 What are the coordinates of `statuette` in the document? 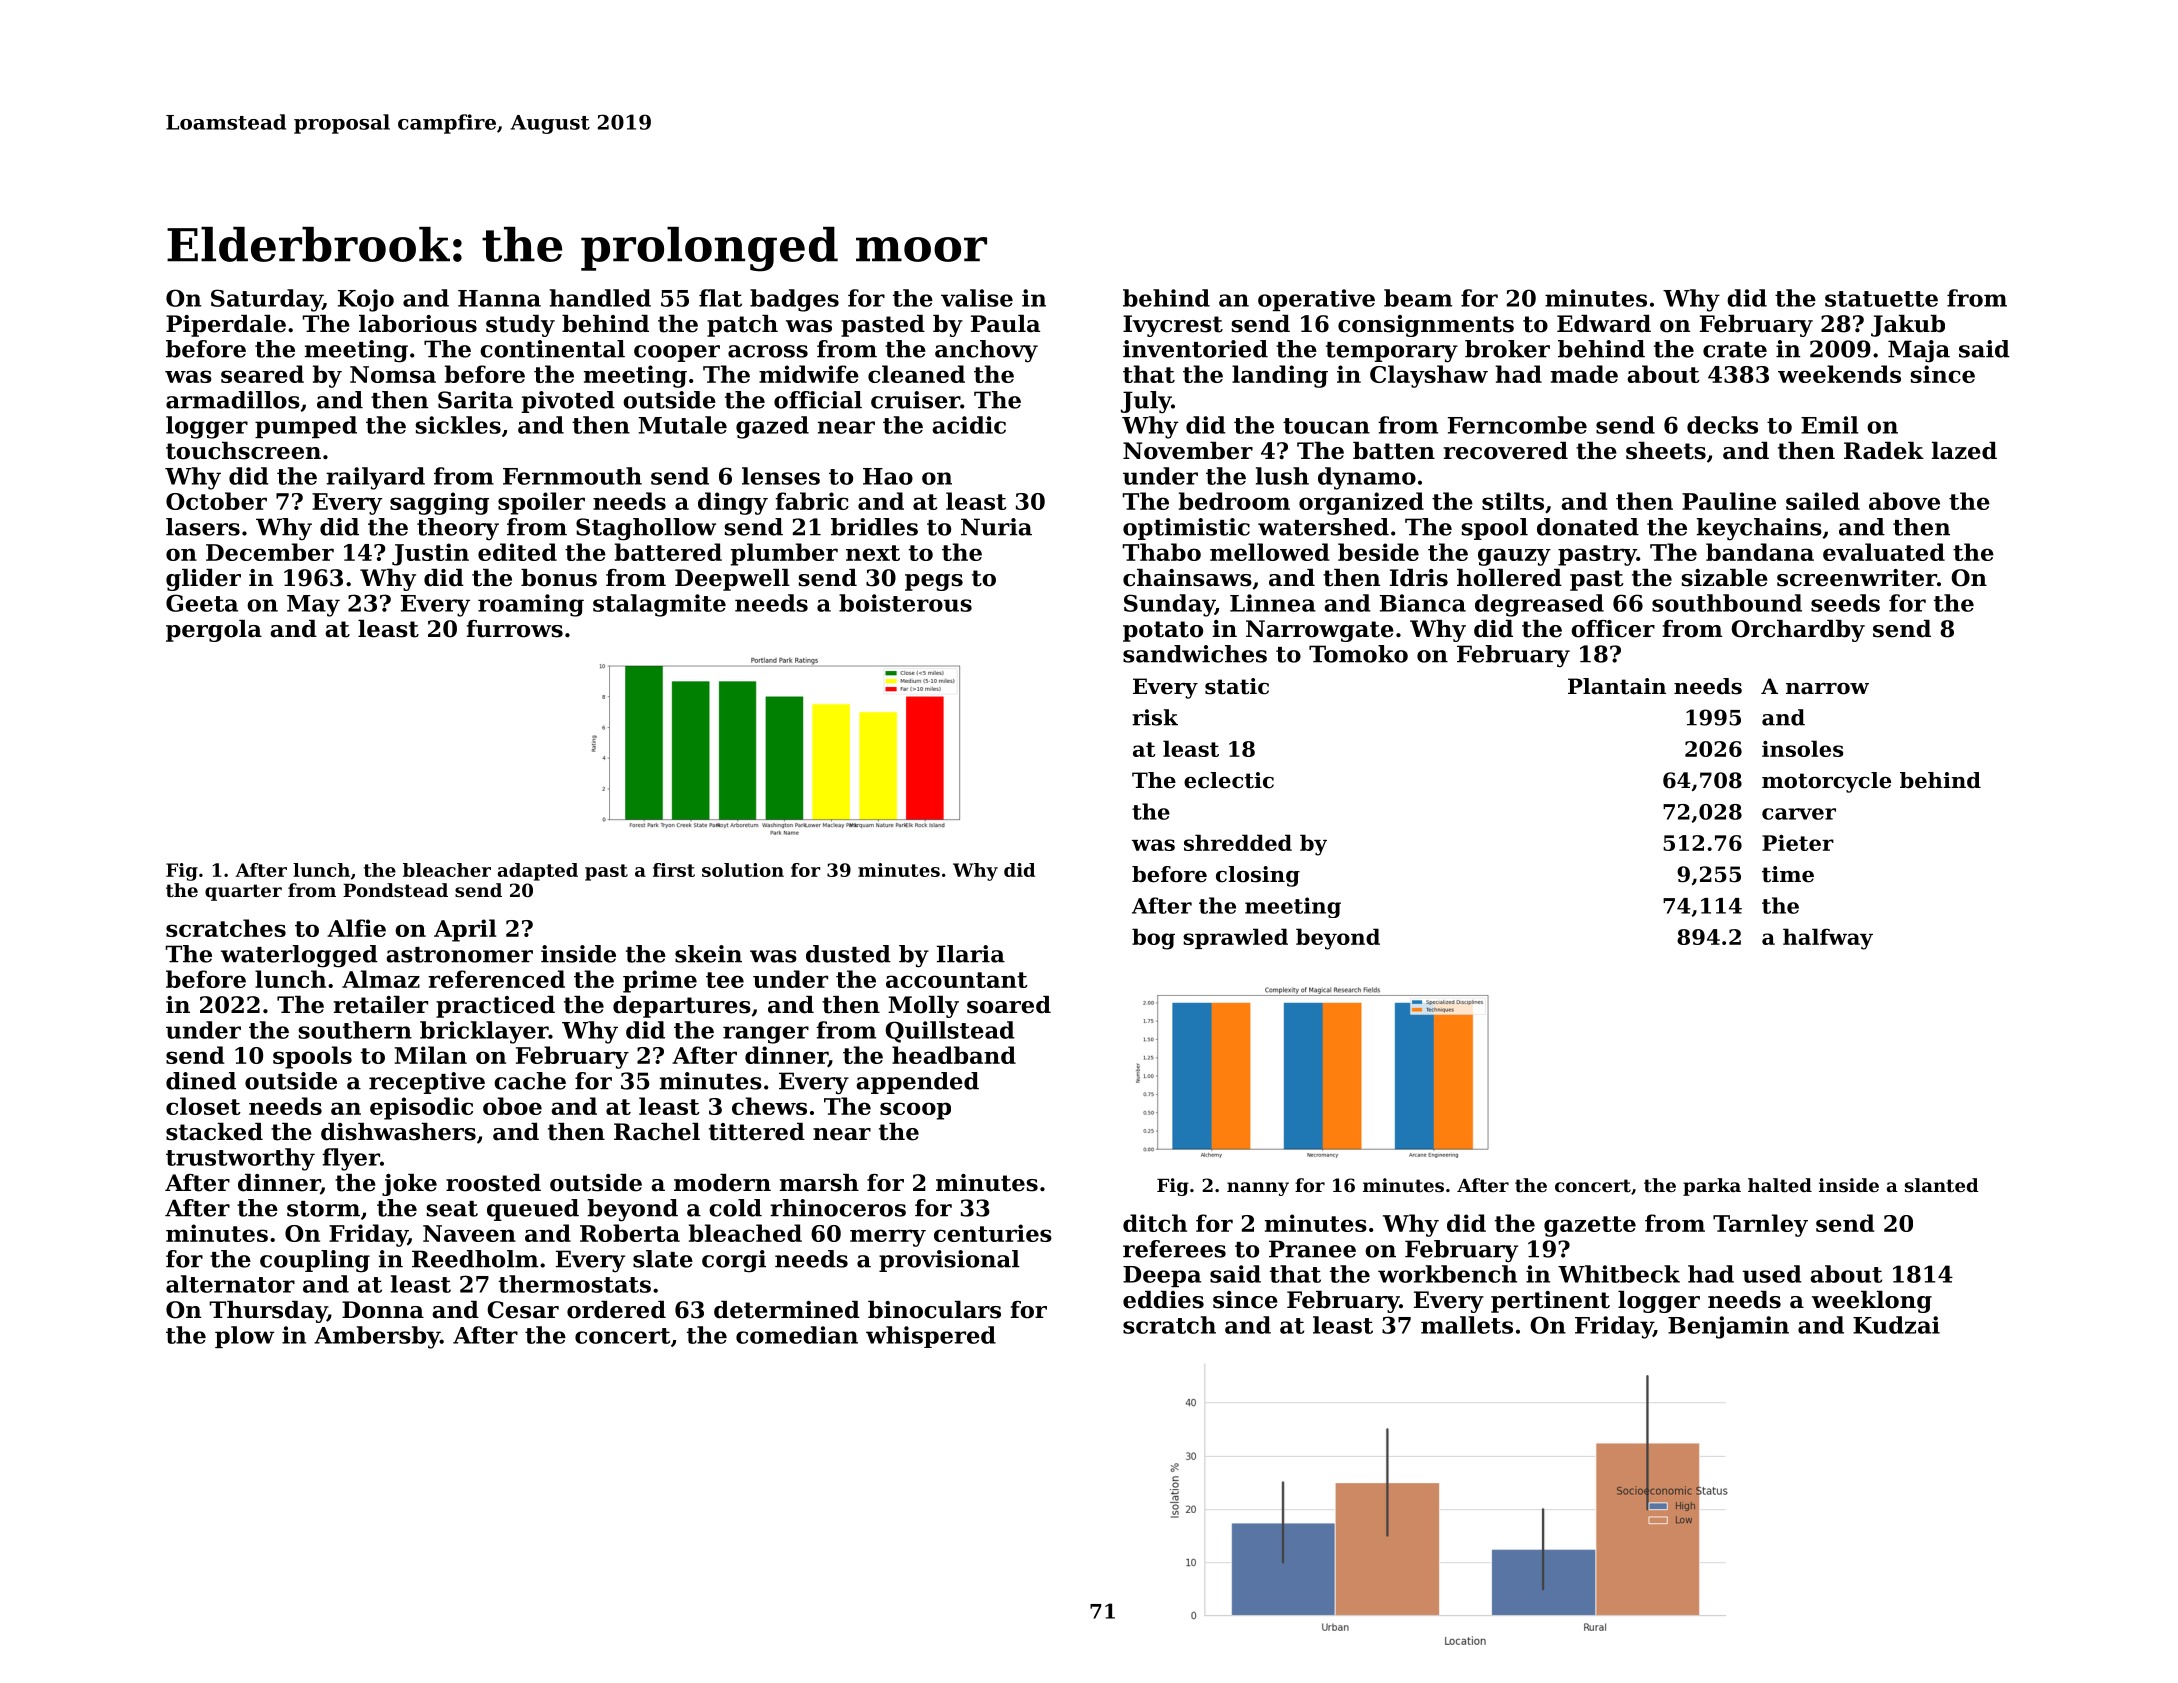 It's located at (1881, 299).
